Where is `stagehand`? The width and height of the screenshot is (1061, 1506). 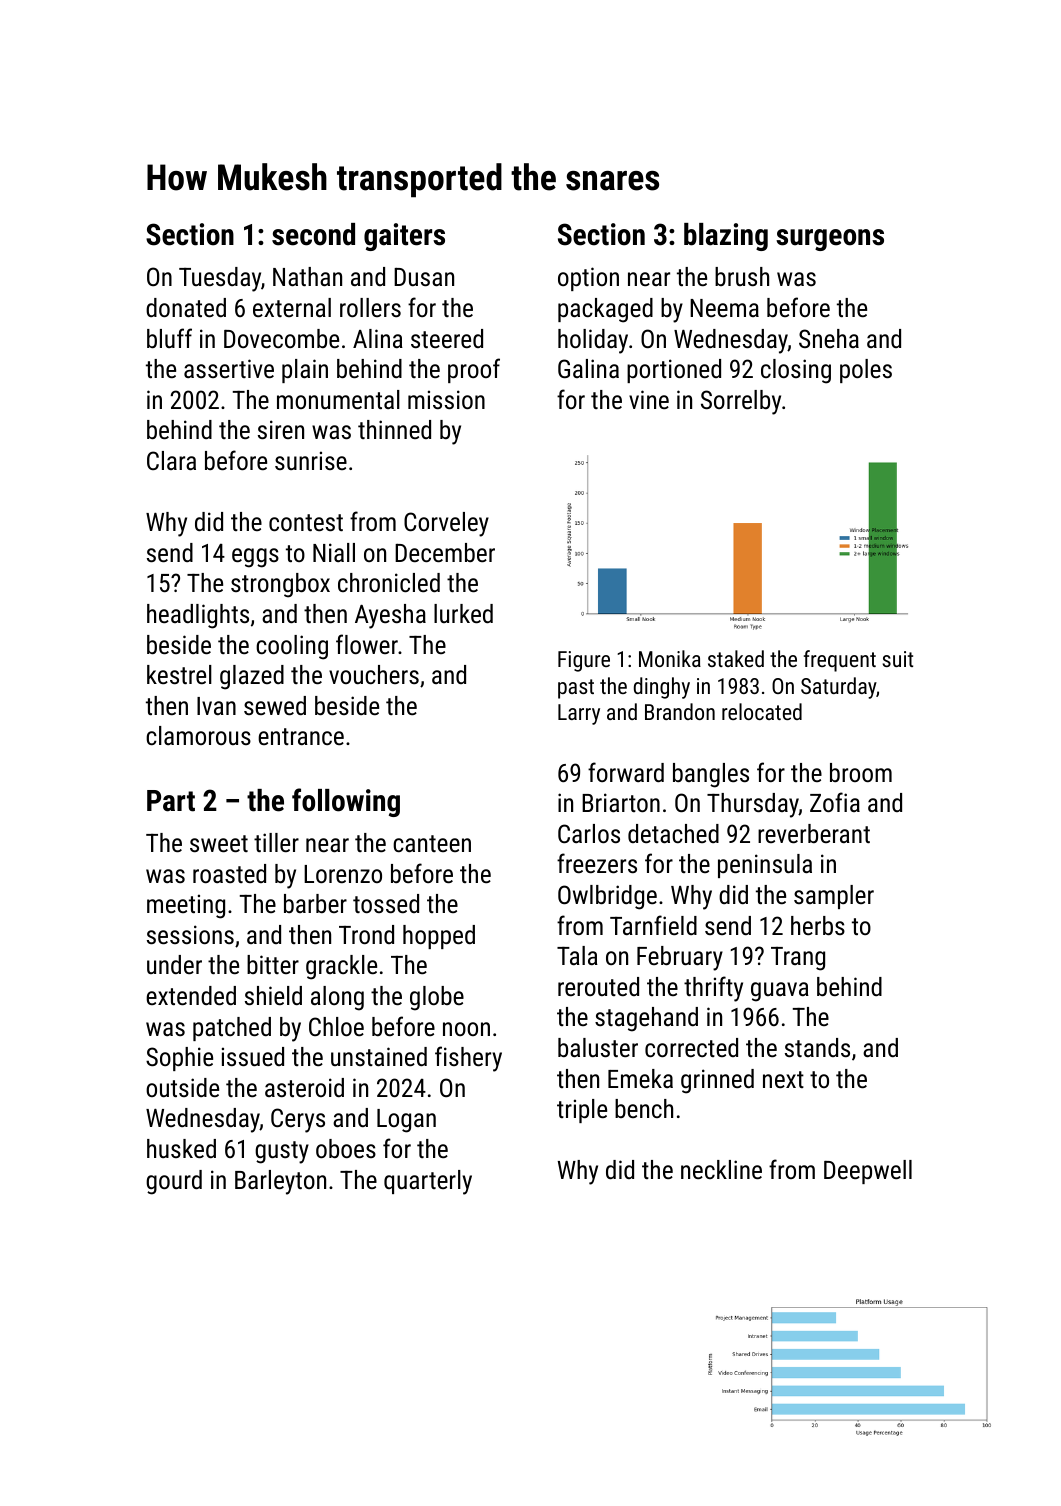 stagehand is located at coordinates (646, 1019).
